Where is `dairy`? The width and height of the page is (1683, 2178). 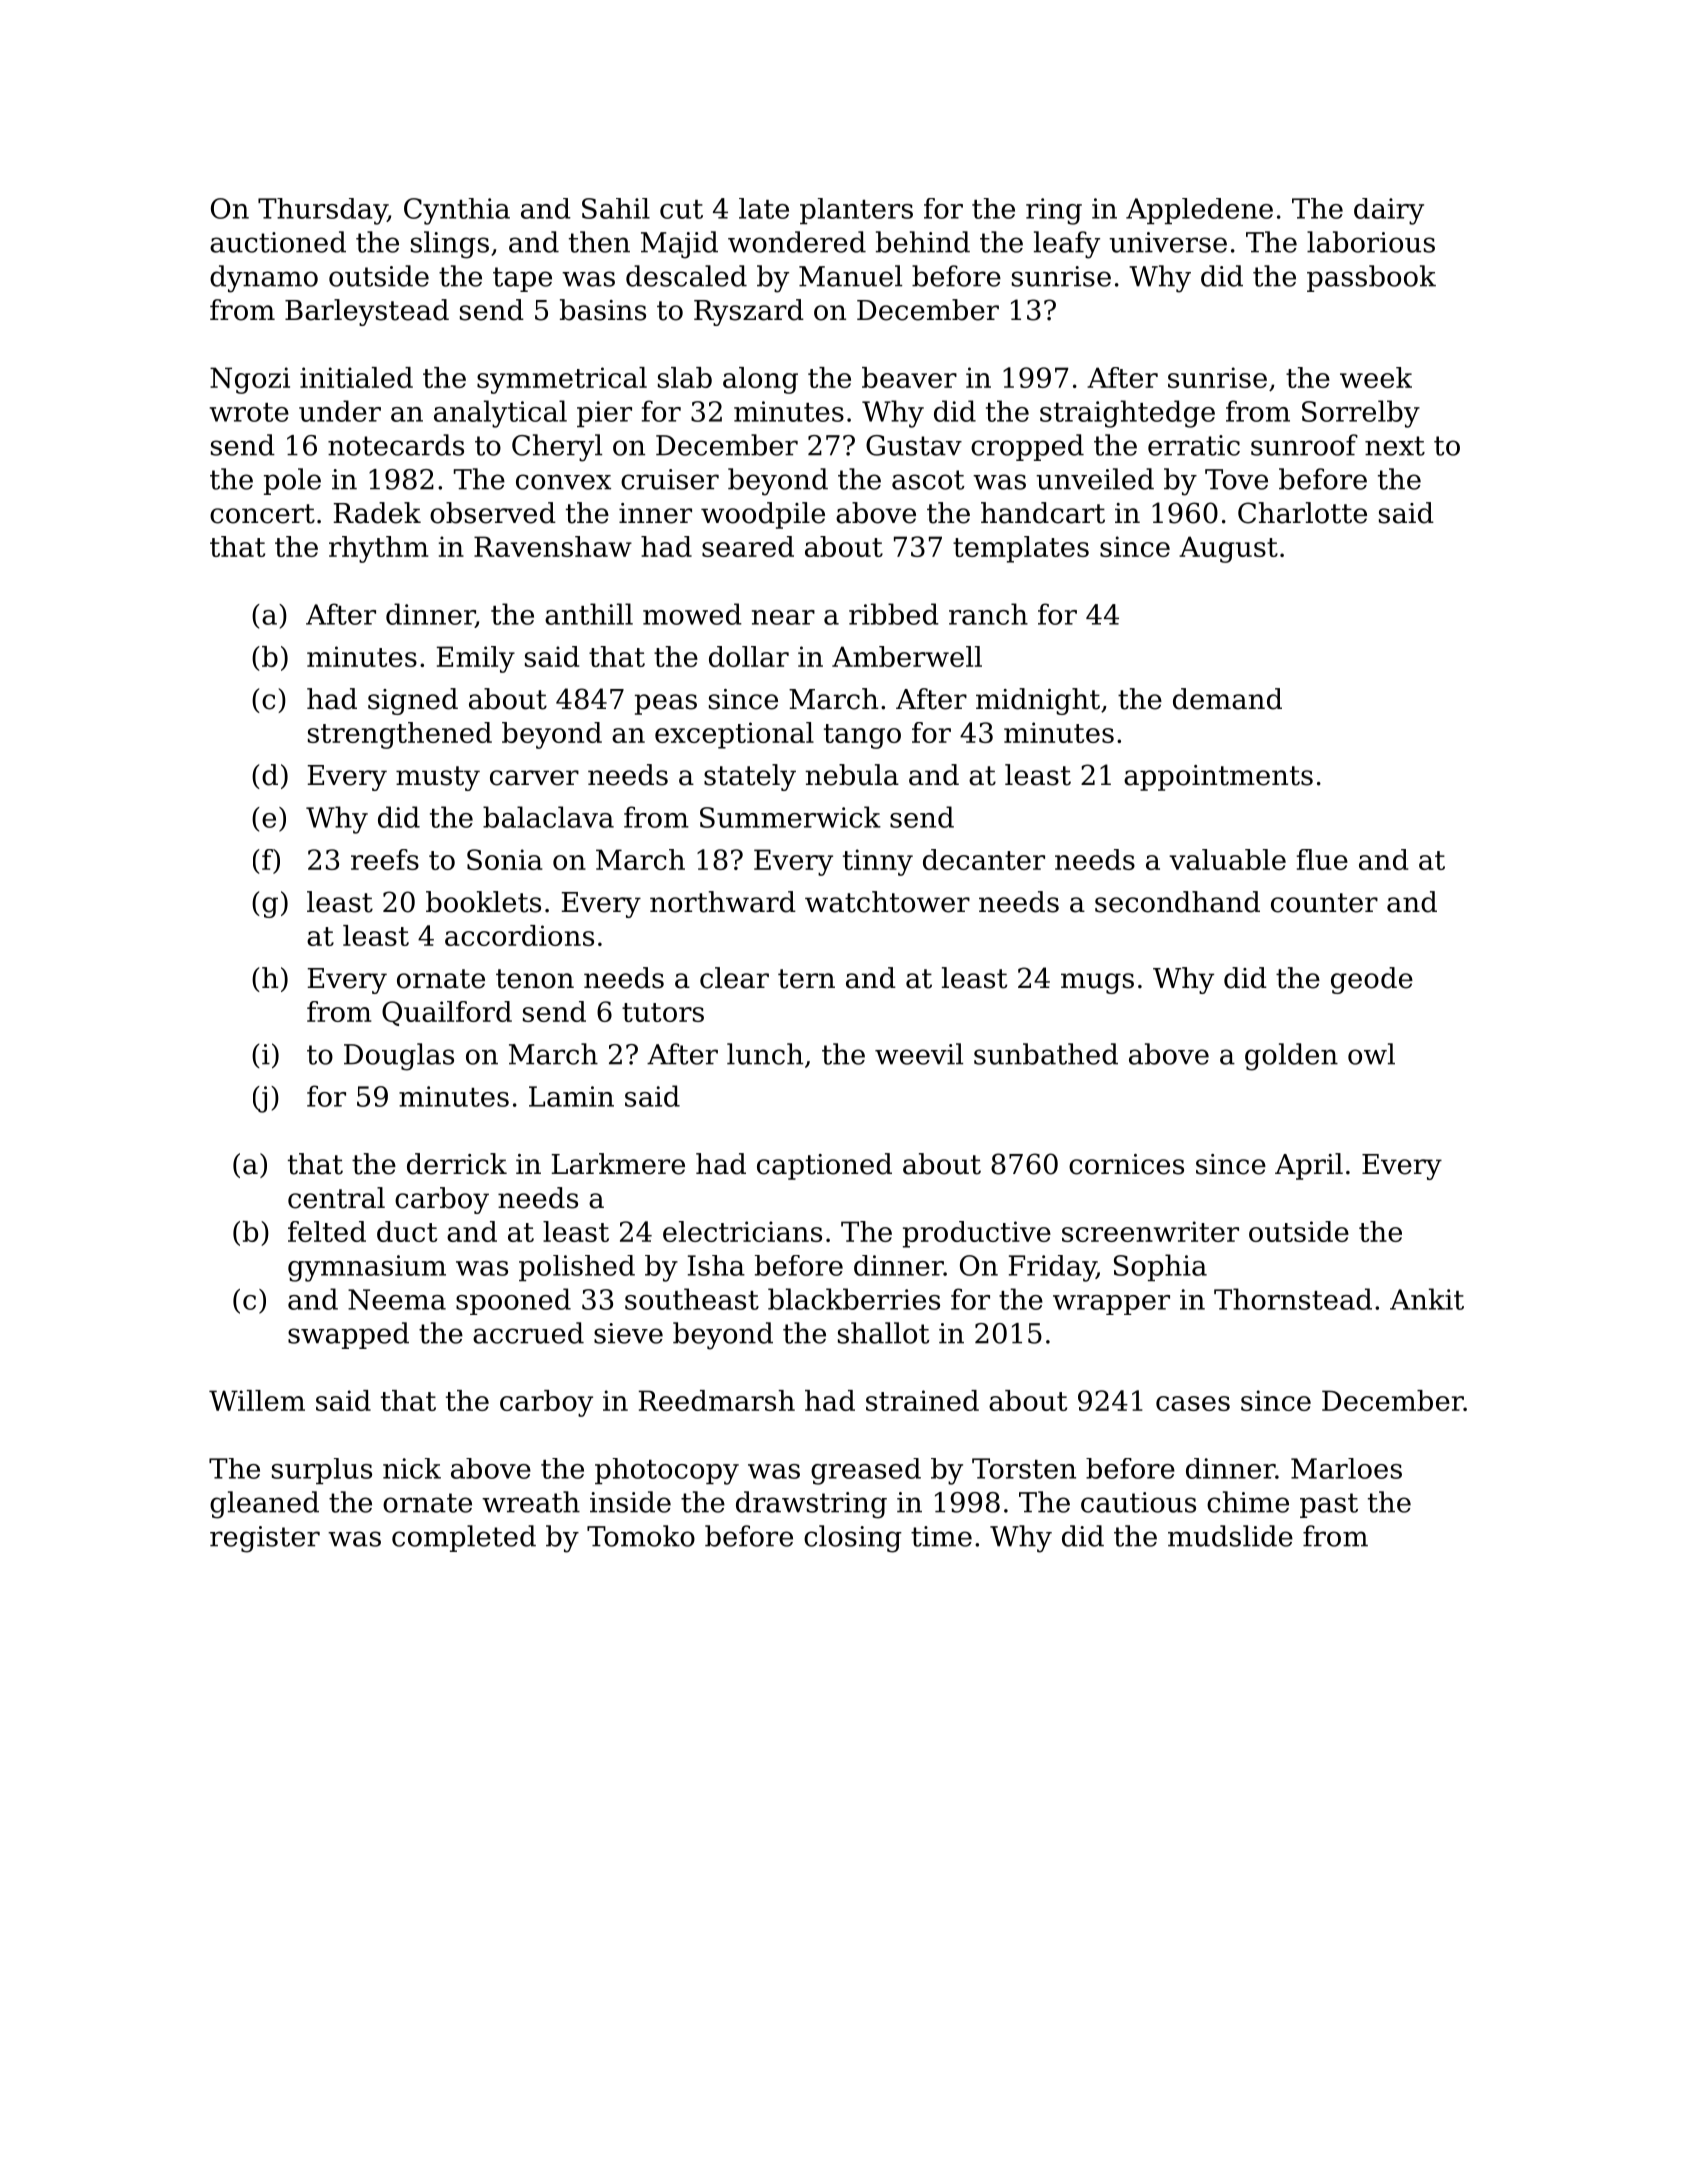
dairy is located at coordinates (1389, 211).
